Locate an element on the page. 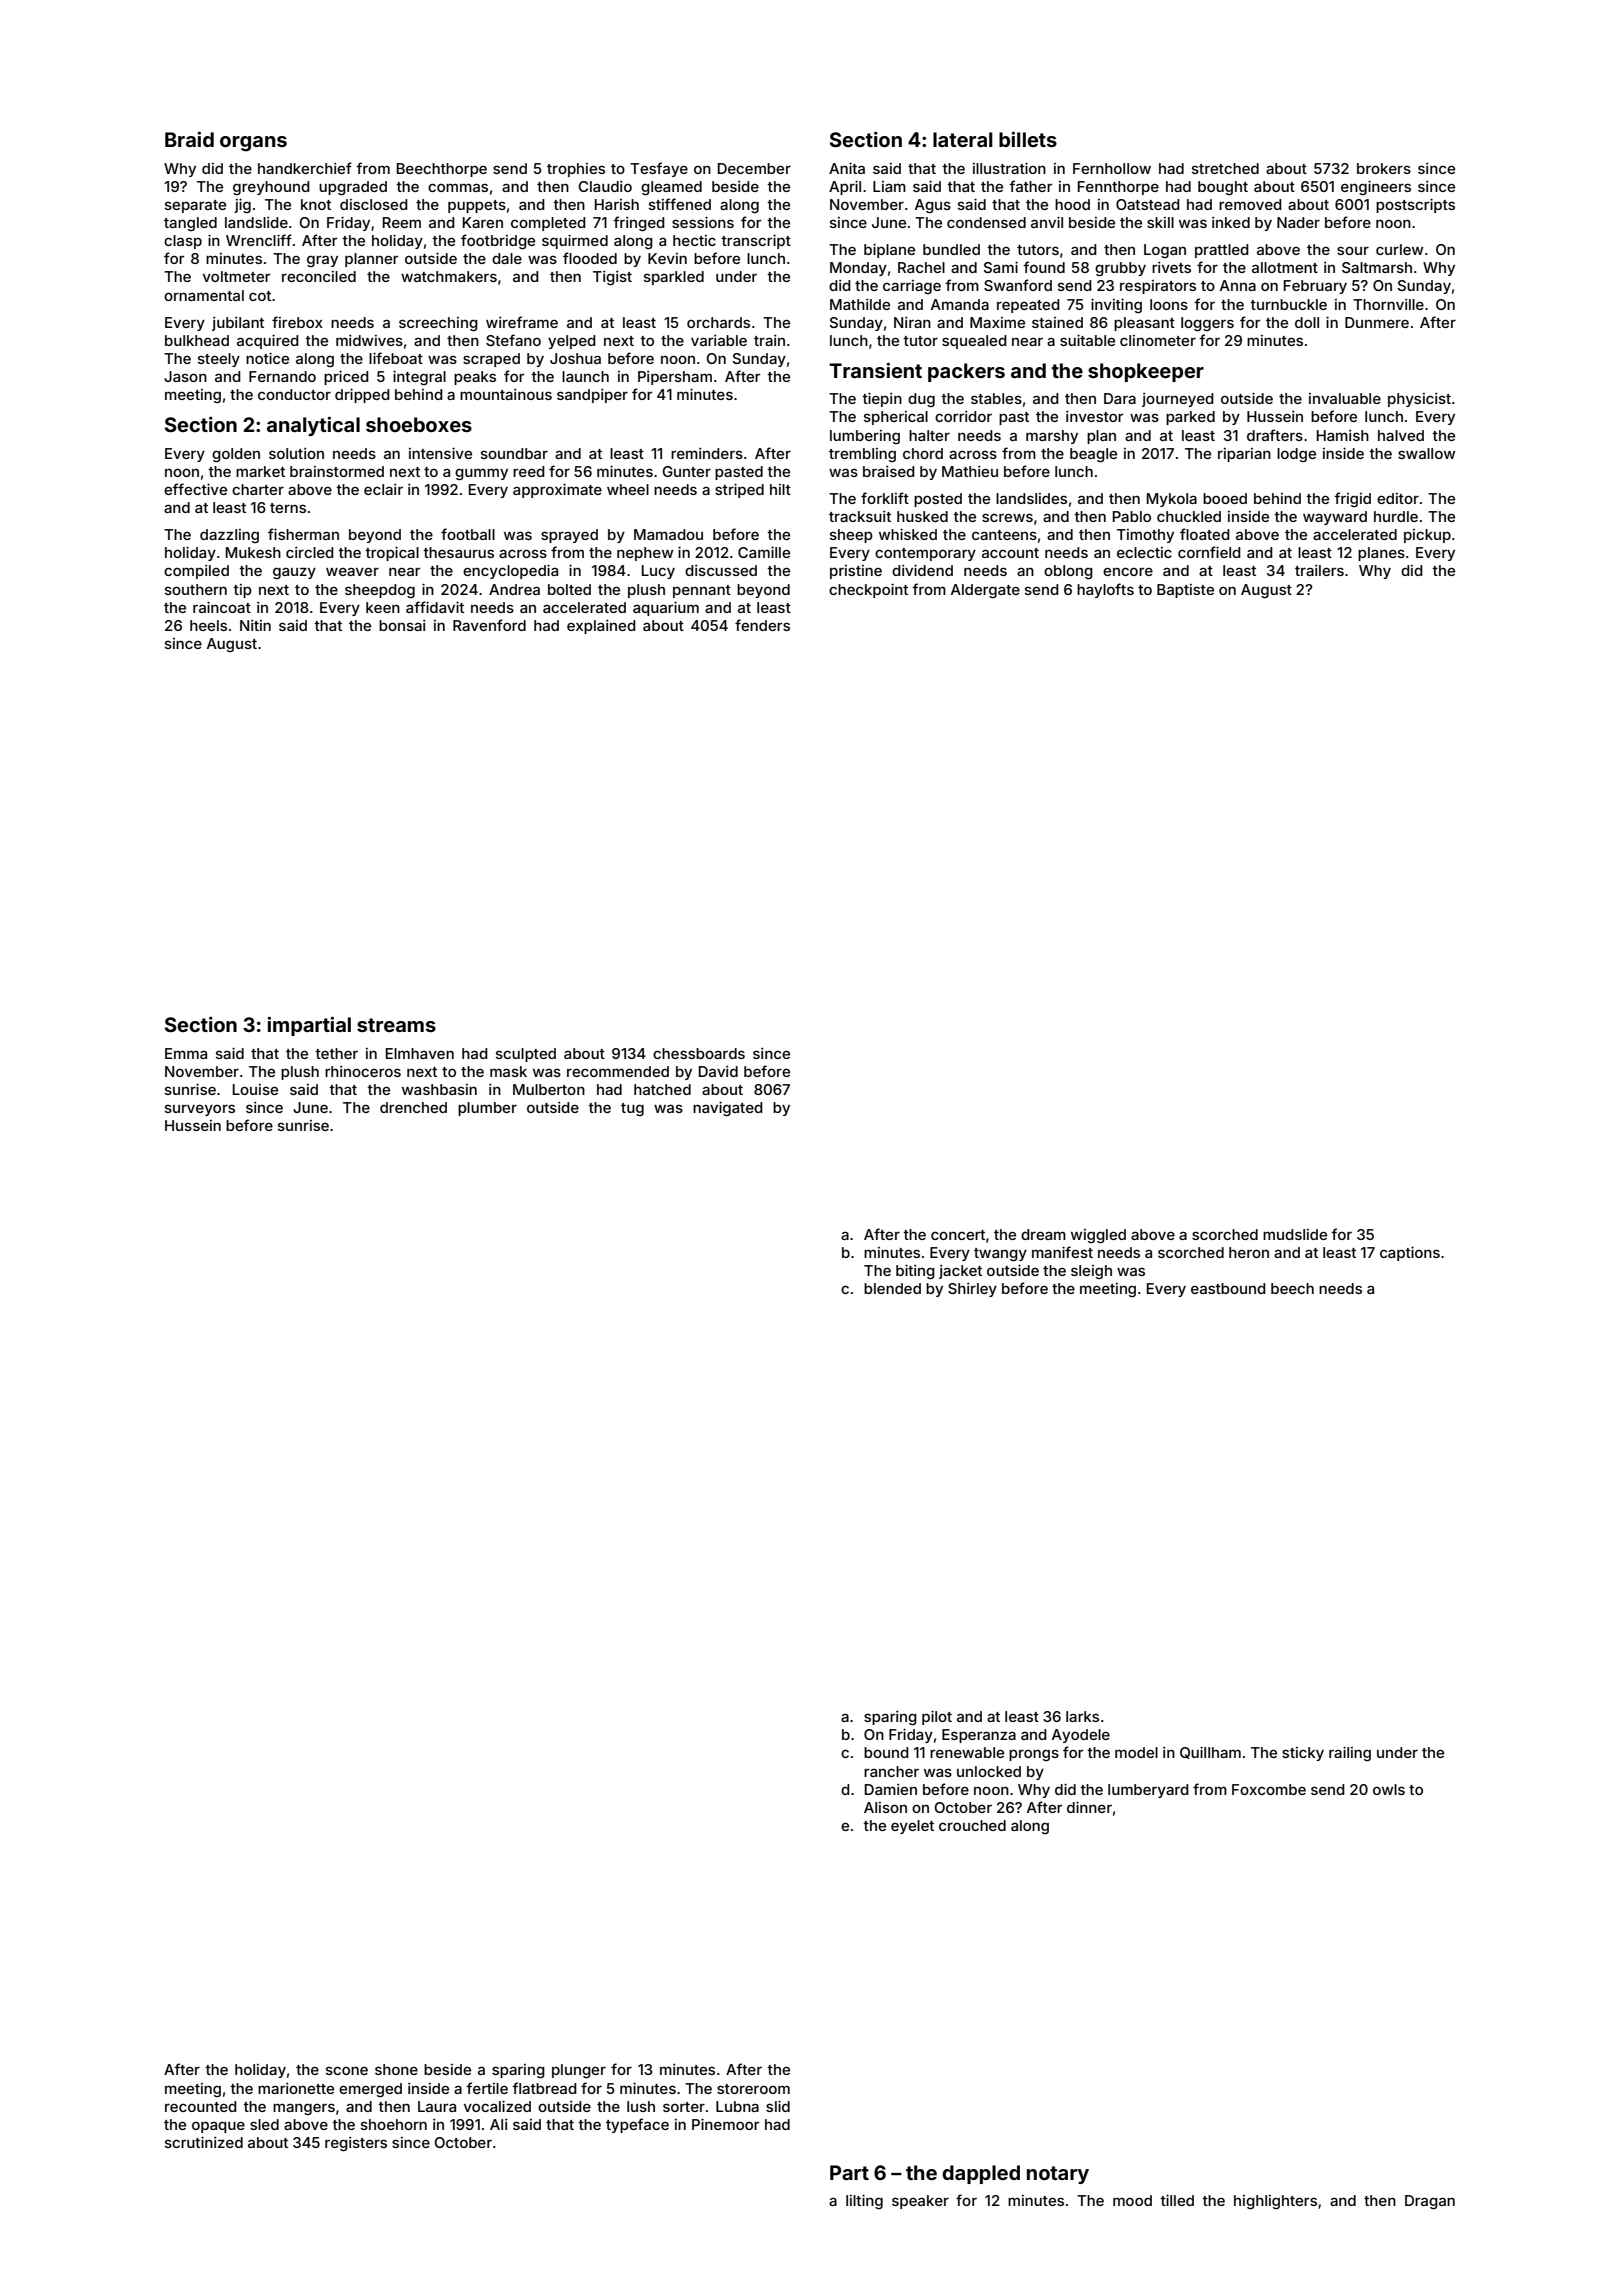 This image has height=2292, width=1620. scone is located at coordinates (347, 2070).
